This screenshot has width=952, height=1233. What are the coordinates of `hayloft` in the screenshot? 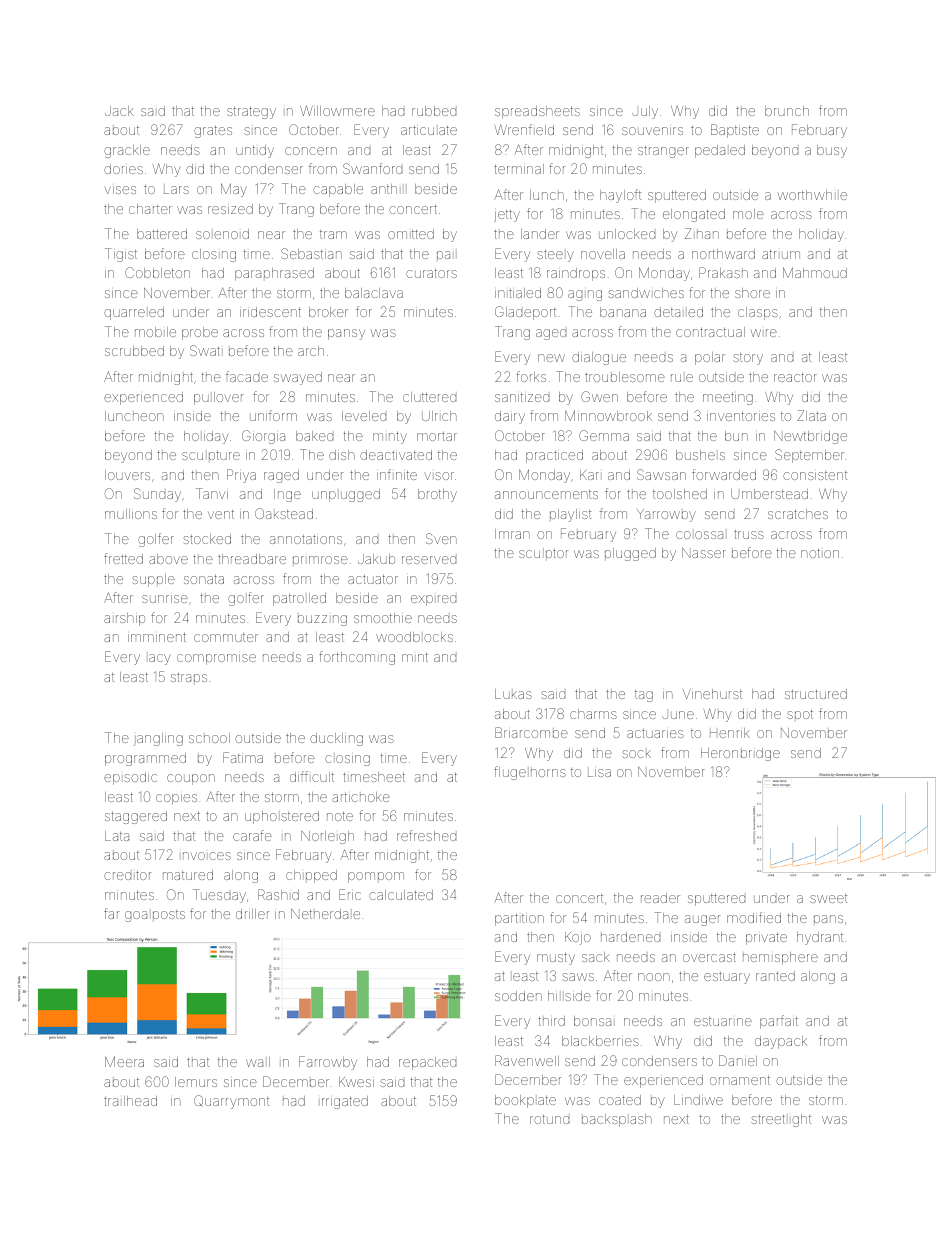 It's located at (620, 196).
